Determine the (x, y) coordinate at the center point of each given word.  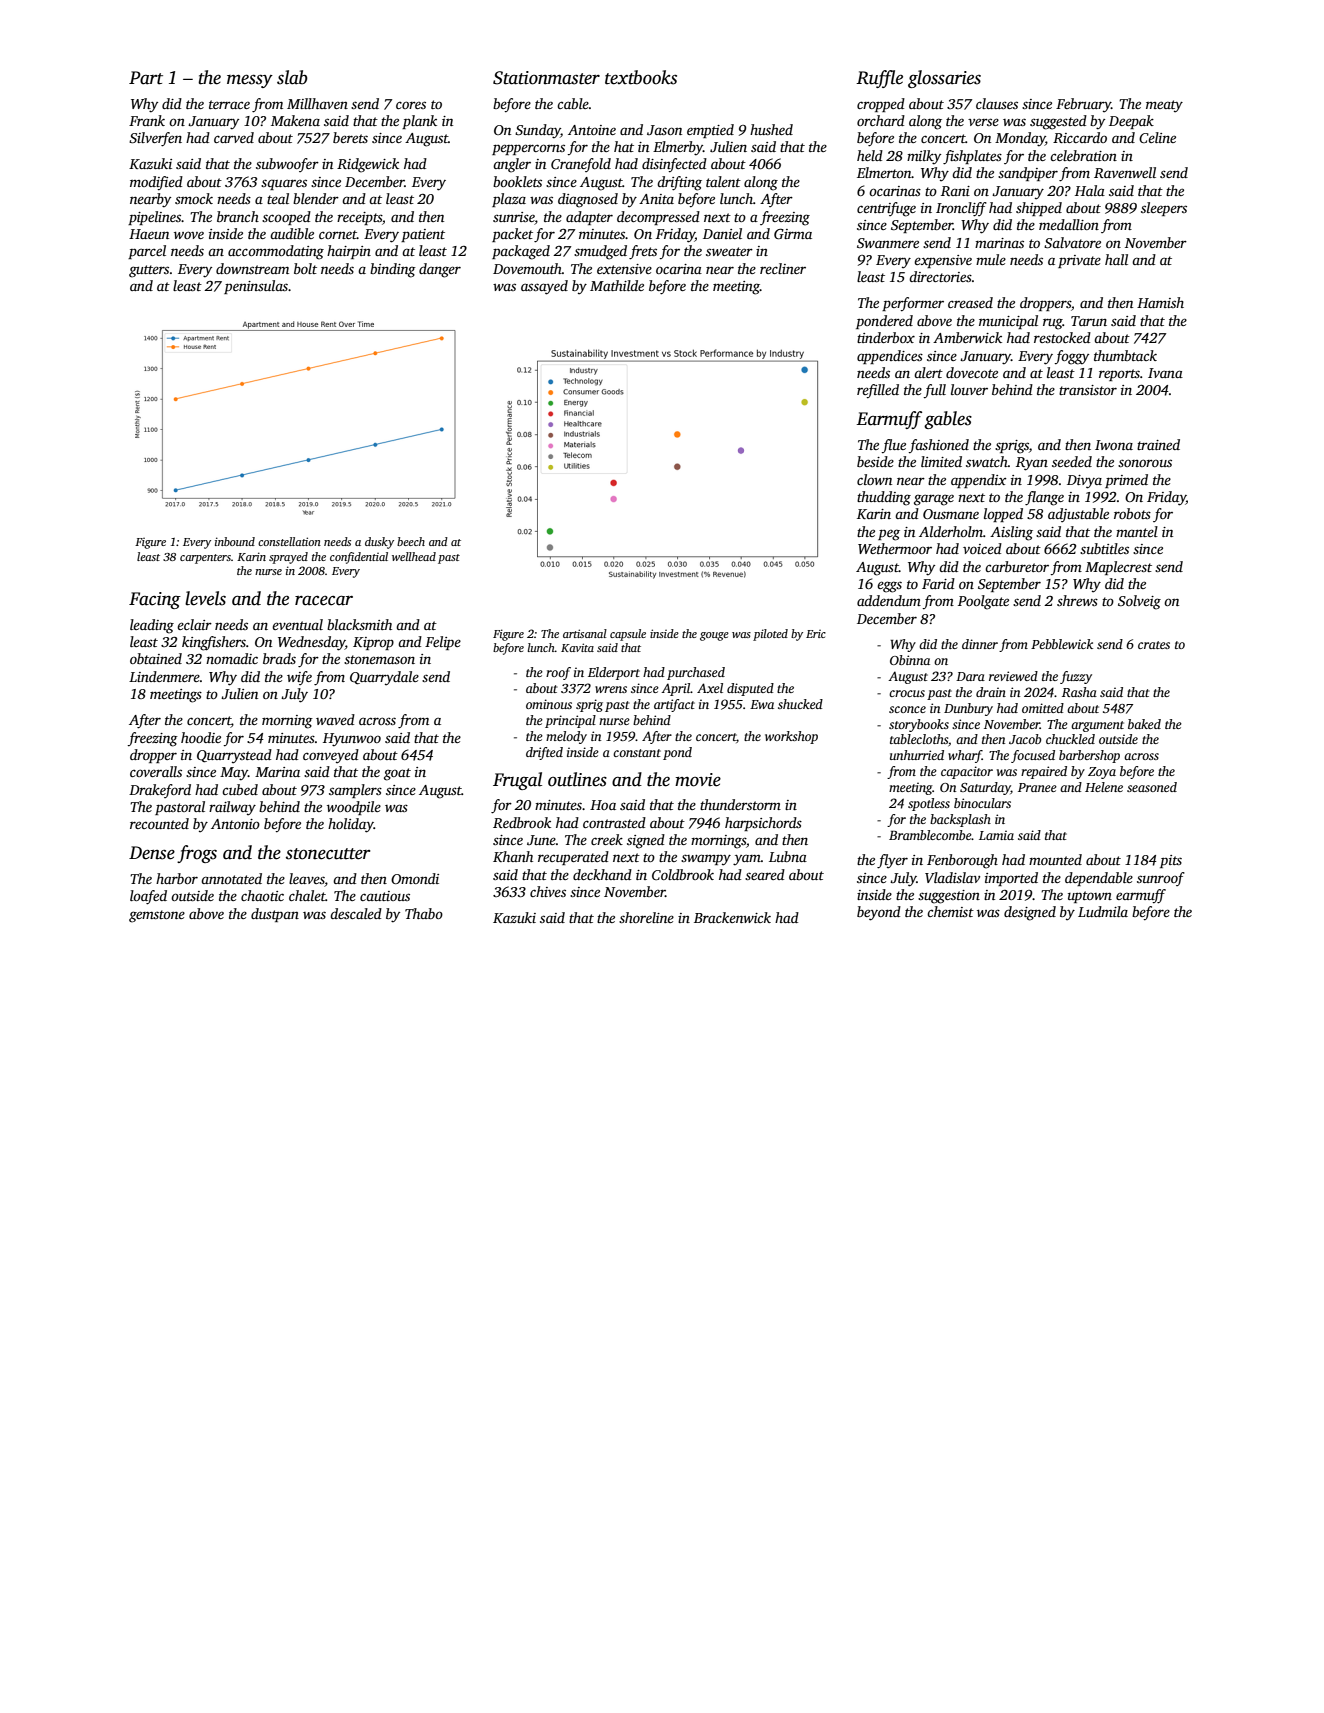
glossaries (944, 79)
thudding (884, 498)
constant (637, 753)
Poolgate (983, 602)
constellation (289, 541)
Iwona (1114, 445)
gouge (714, 636)
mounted (1055, 859)
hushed (771, 129)
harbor (177, 878)
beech (411, 541)
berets (350, 137)
